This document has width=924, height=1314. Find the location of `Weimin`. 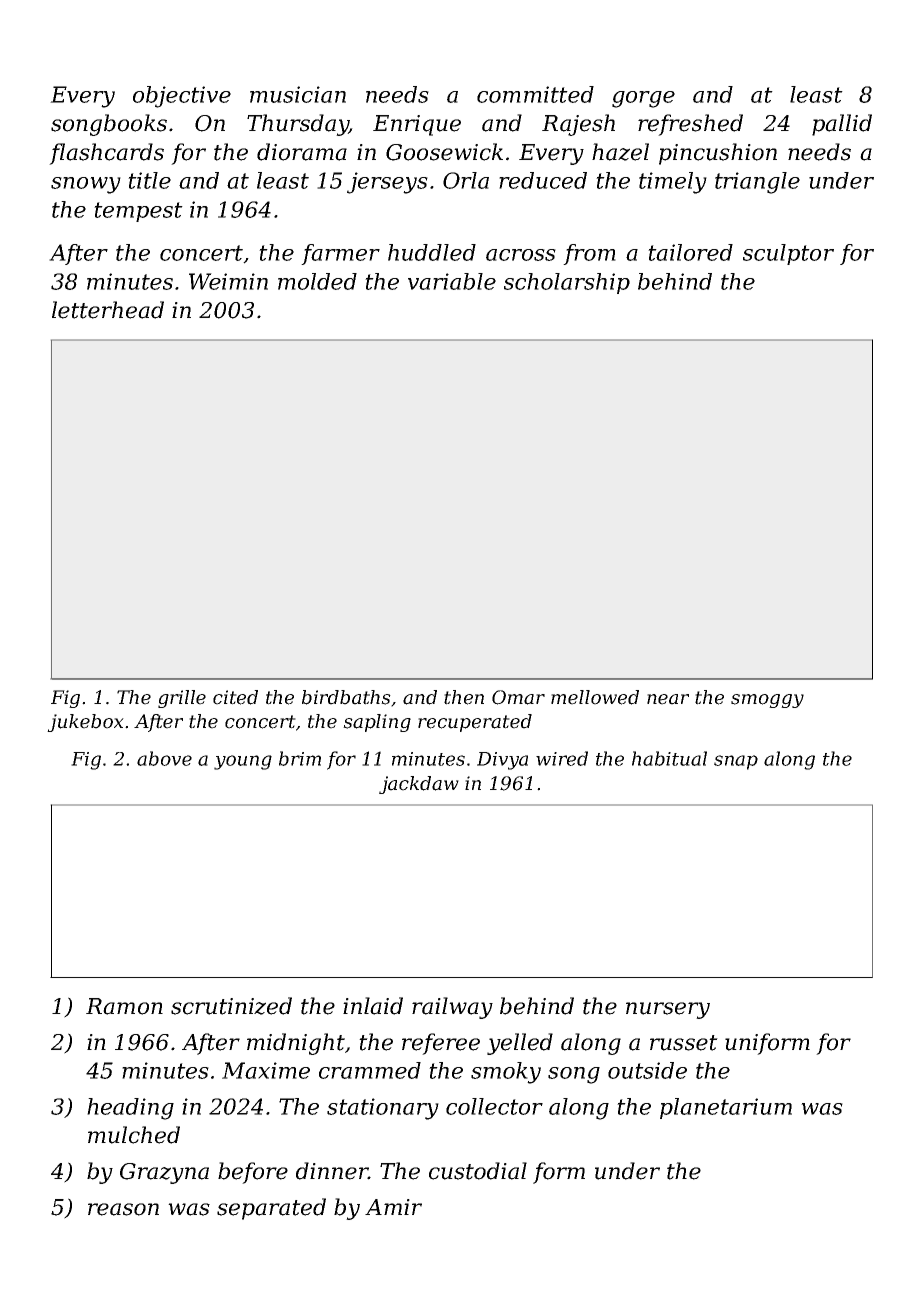

Weimin is located at coordinates (228, 281).
